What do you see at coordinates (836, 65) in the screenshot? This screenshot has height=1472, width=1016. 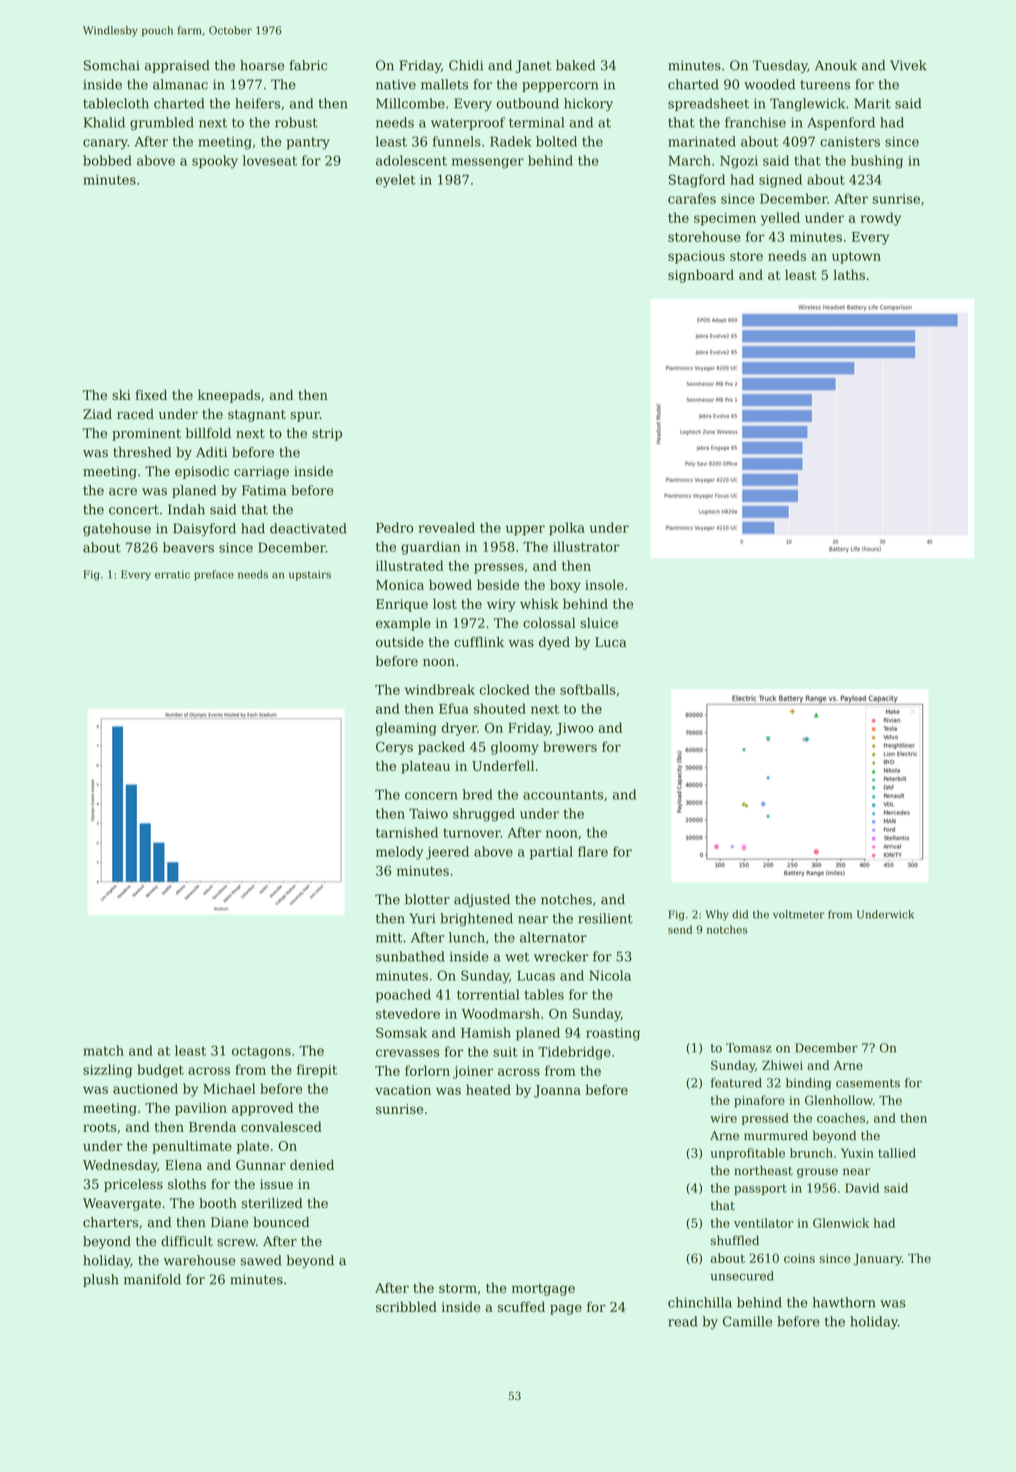 I see `Anouk` at bounding box center [836, 65].
